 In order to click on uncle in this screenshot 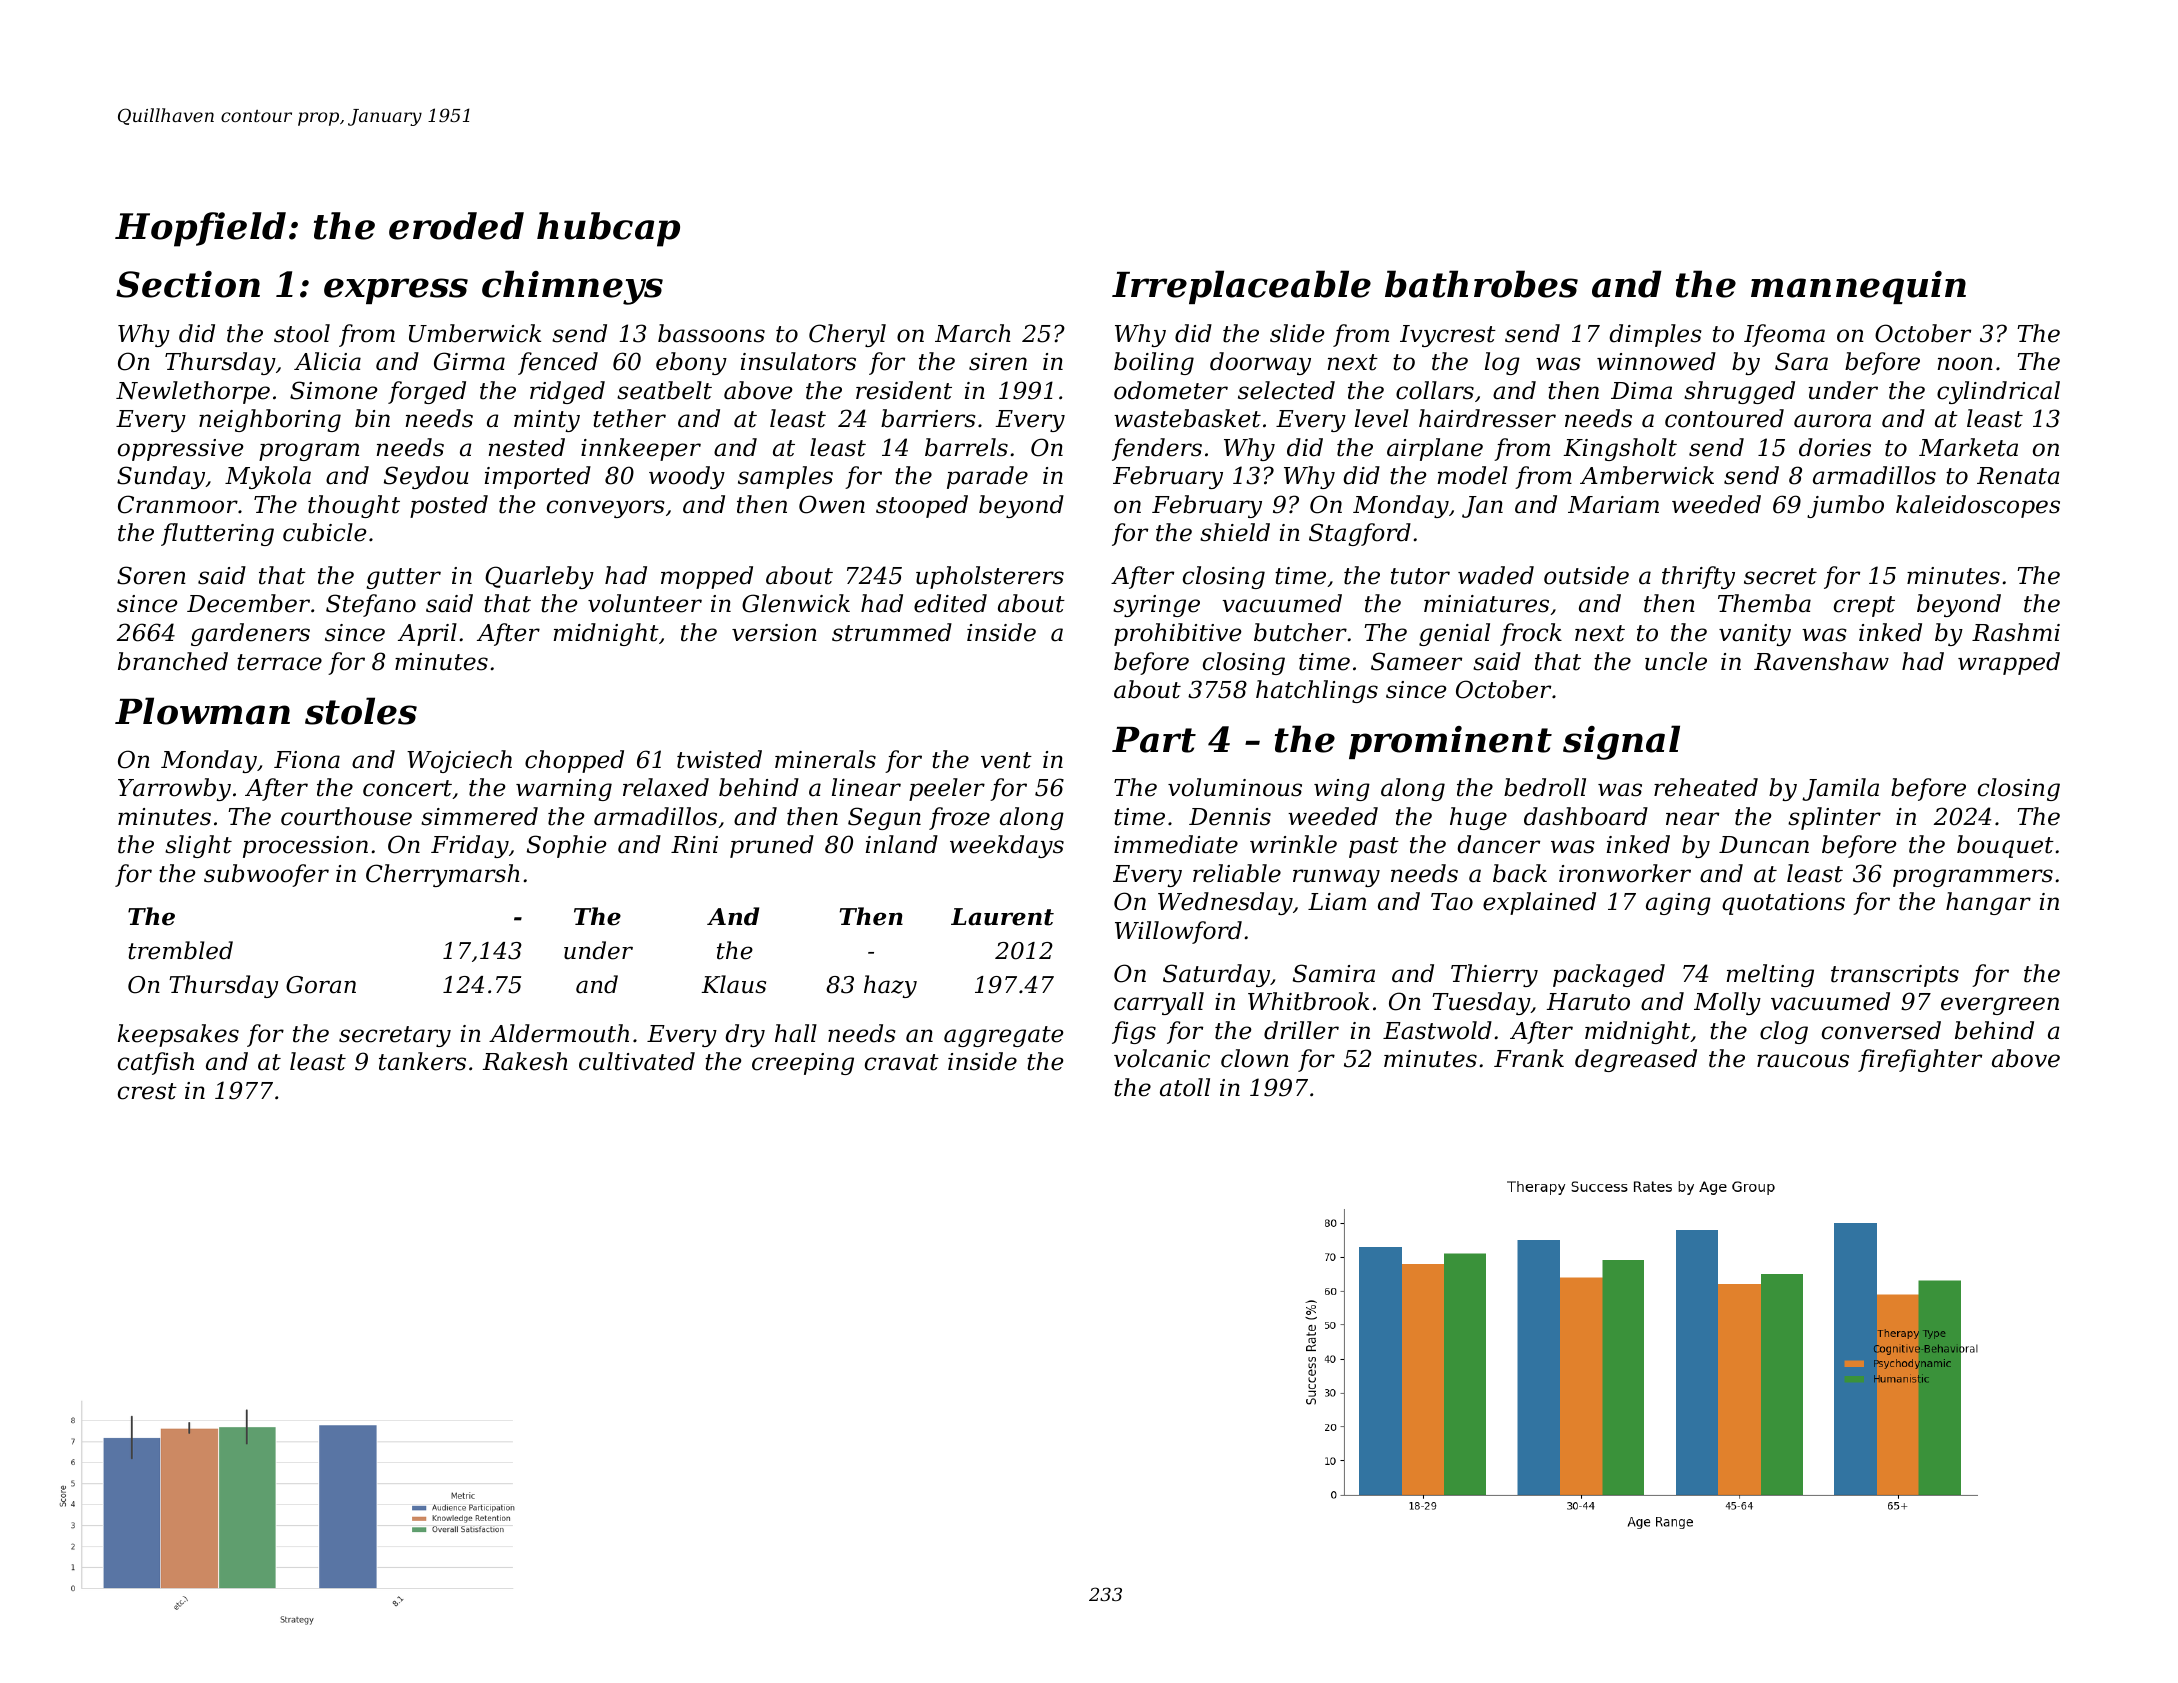, I will do `click(1676, 661)`.
